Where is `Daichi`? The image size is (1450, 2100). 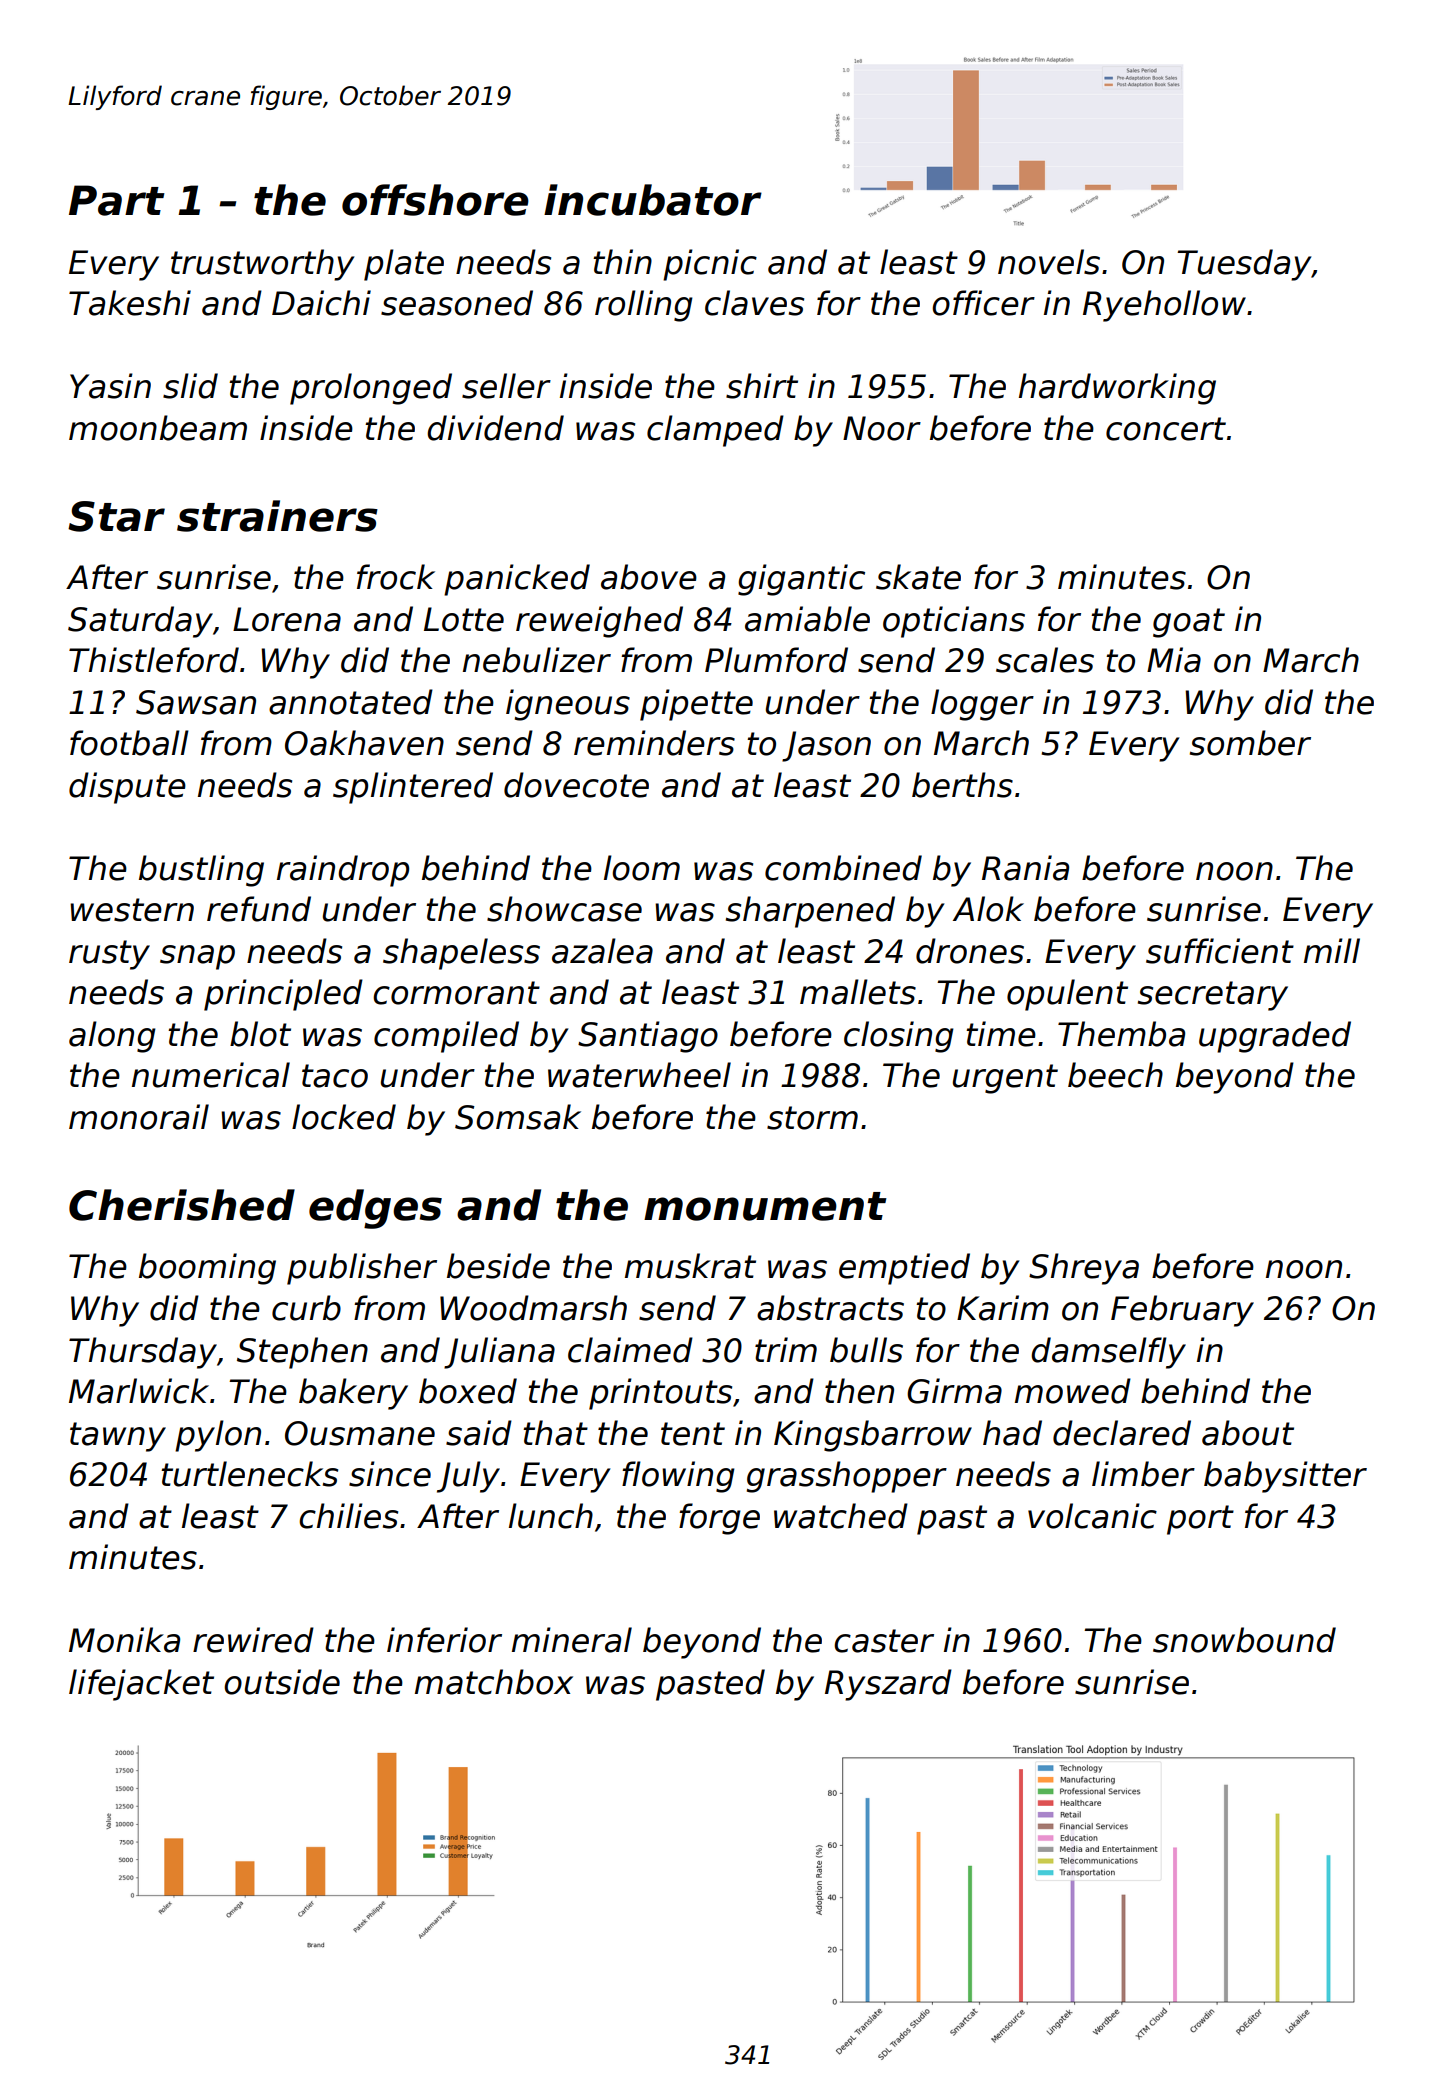 Daichi is located at coordinates (321, 303).
